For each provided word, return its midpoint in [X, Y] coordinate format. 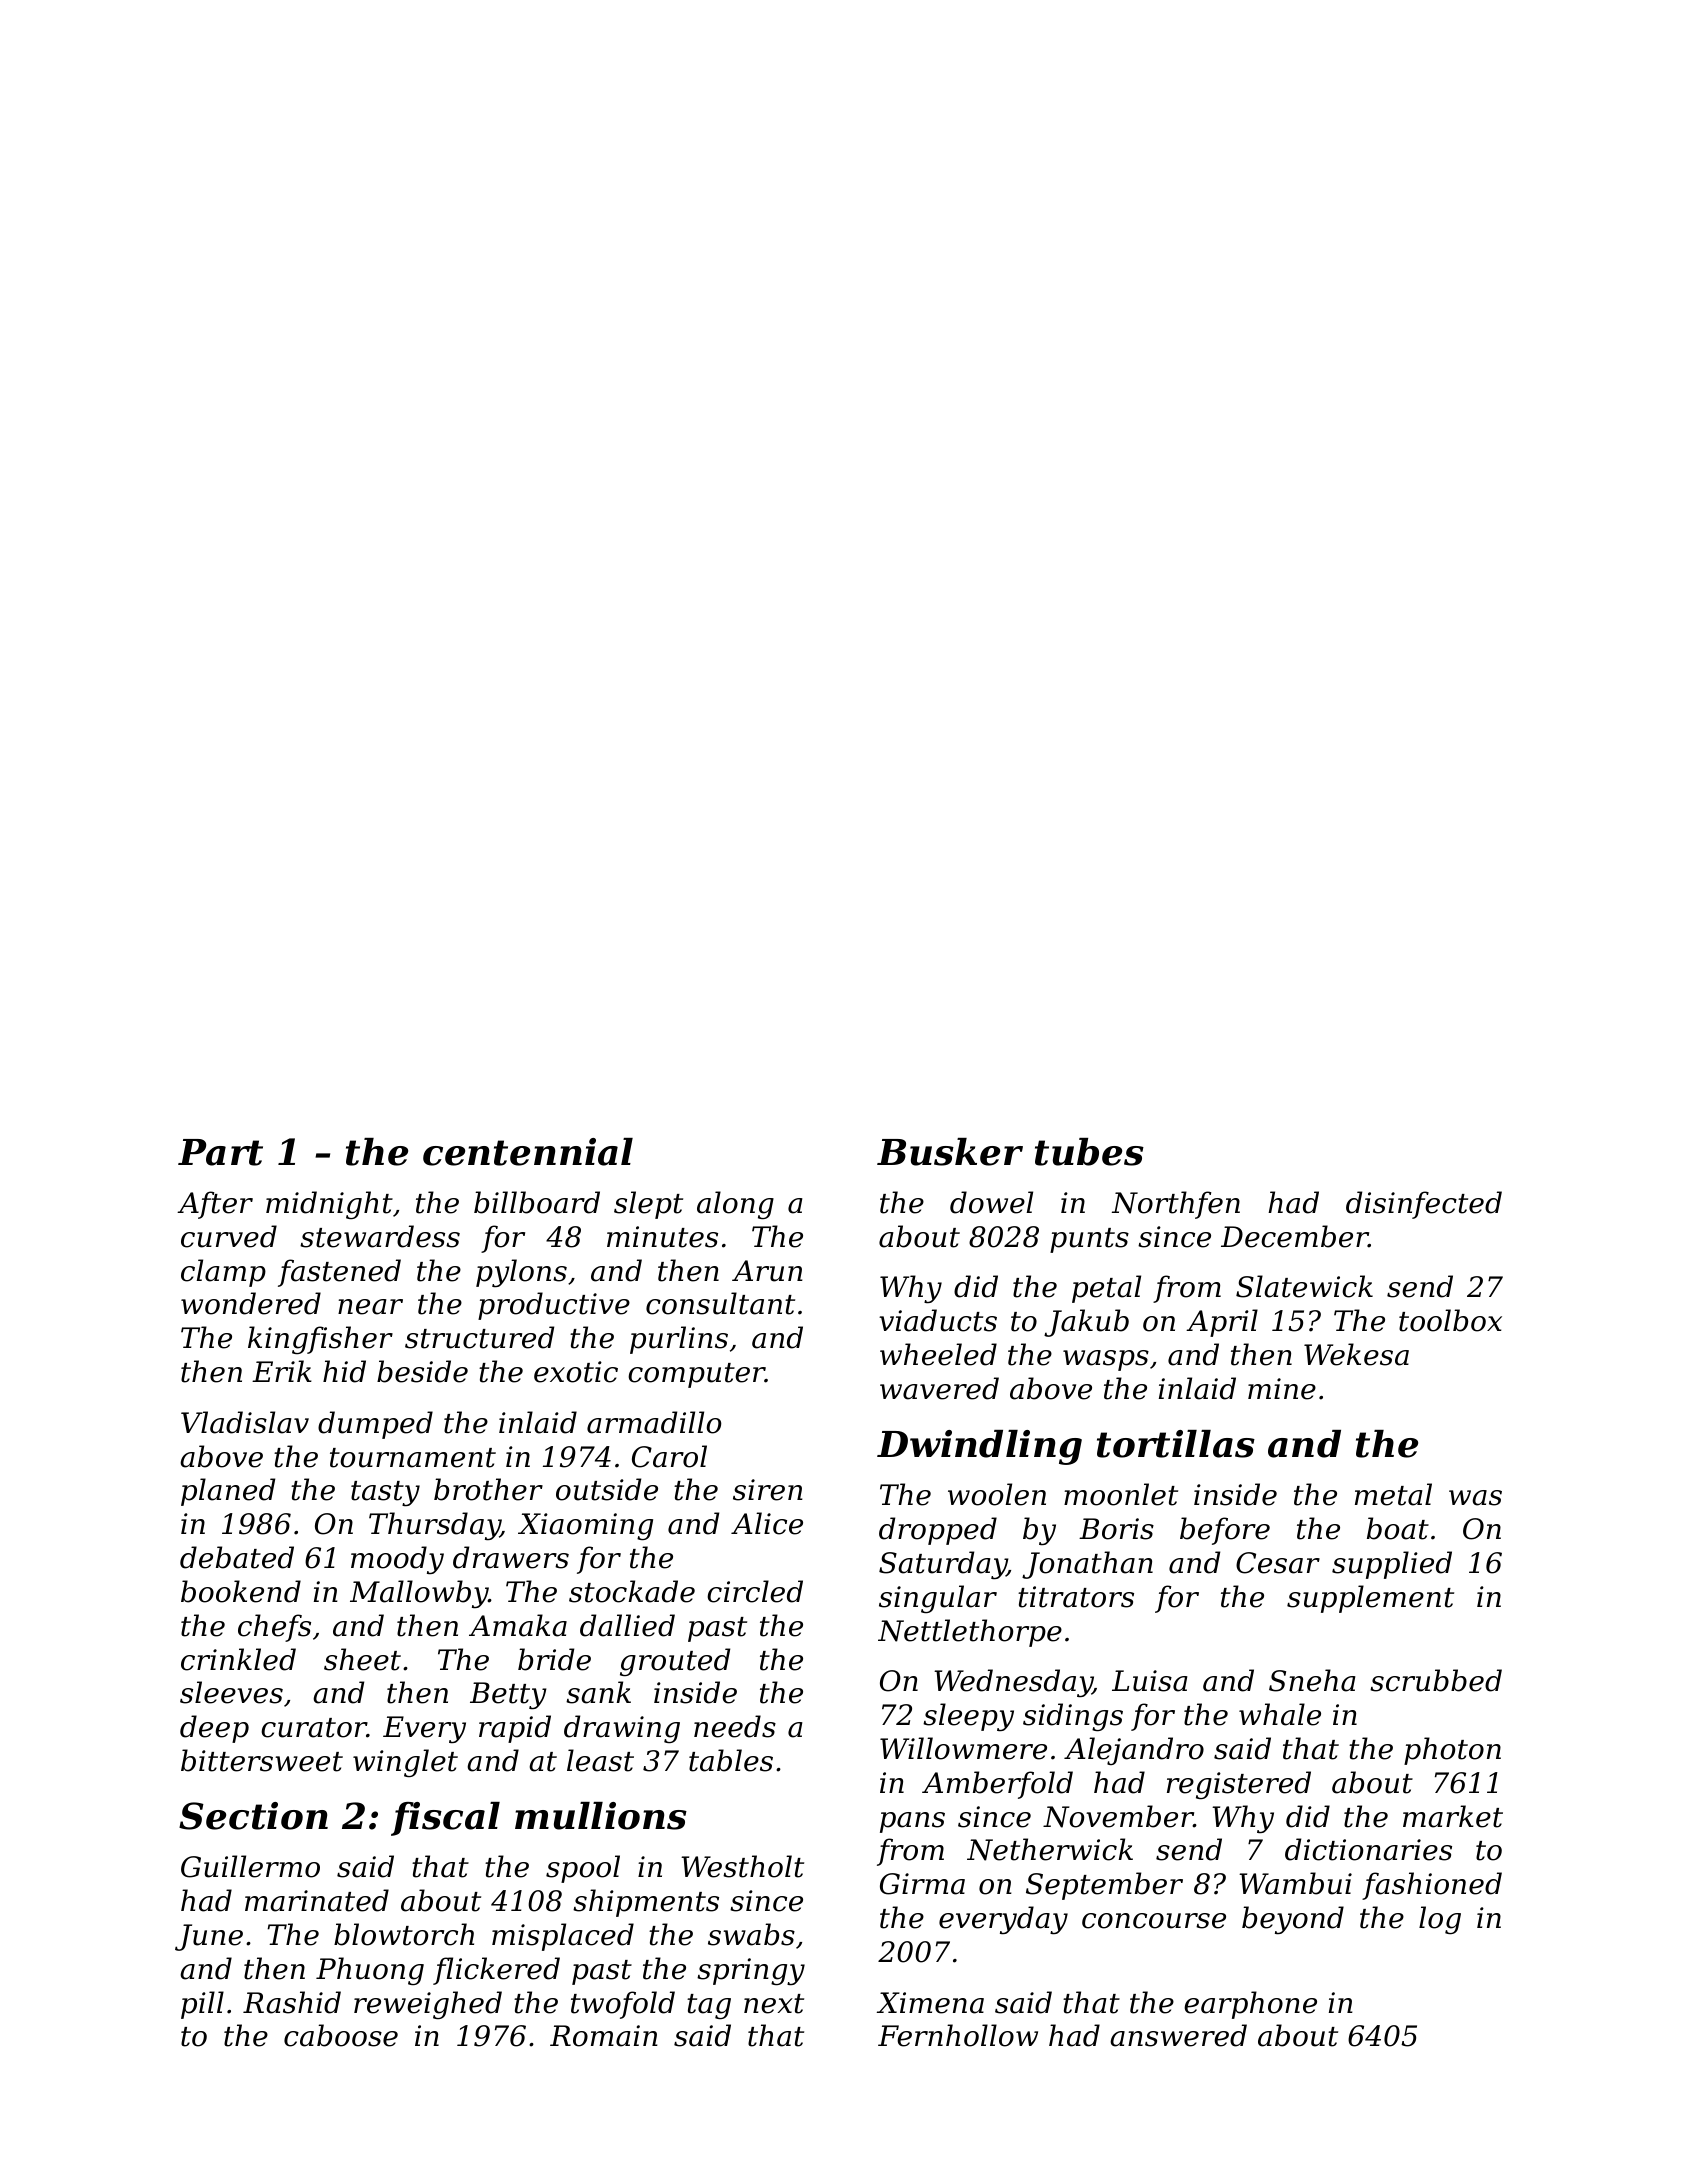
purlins [679, 1340]
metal [1393, 1494]
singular [938, 1599]
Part [220, 1152]
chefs [274, 1628]
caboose [341, 2035]
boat [1398, 1528]
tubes [1089, 1152]
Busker [950, 1152]
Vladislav [245, 1422]
